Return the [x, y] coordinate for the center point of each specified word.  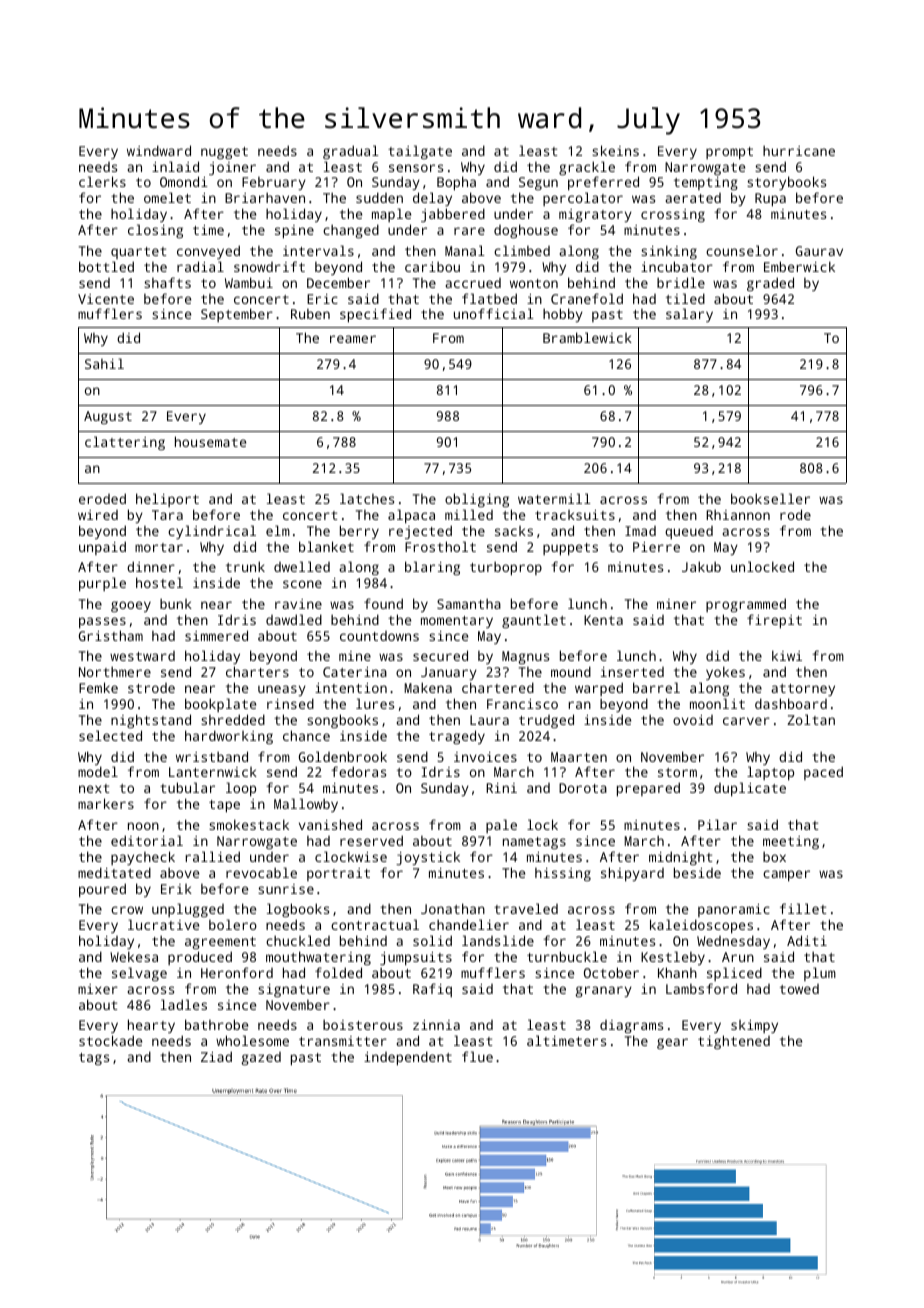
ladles [184, 1004]
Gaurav [819, 251]
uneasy [282, 690]
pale [501, 826]
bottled [106, 266]
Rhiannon [738, 514]
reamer [353, 339]
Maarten [579, 757]
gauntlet [534, 621]
